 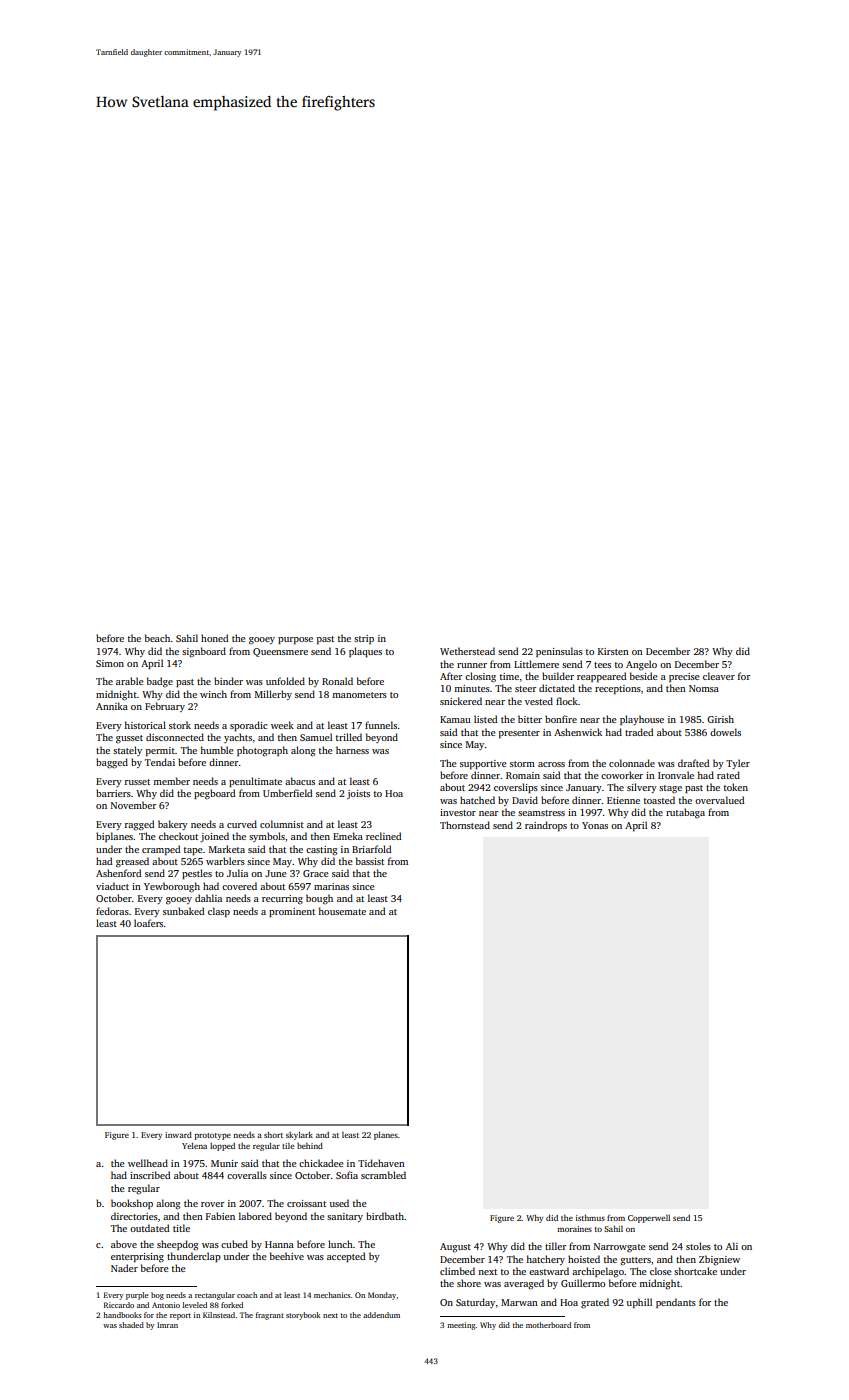 I want to click on Thornstead, so click(x=465, y=825).
